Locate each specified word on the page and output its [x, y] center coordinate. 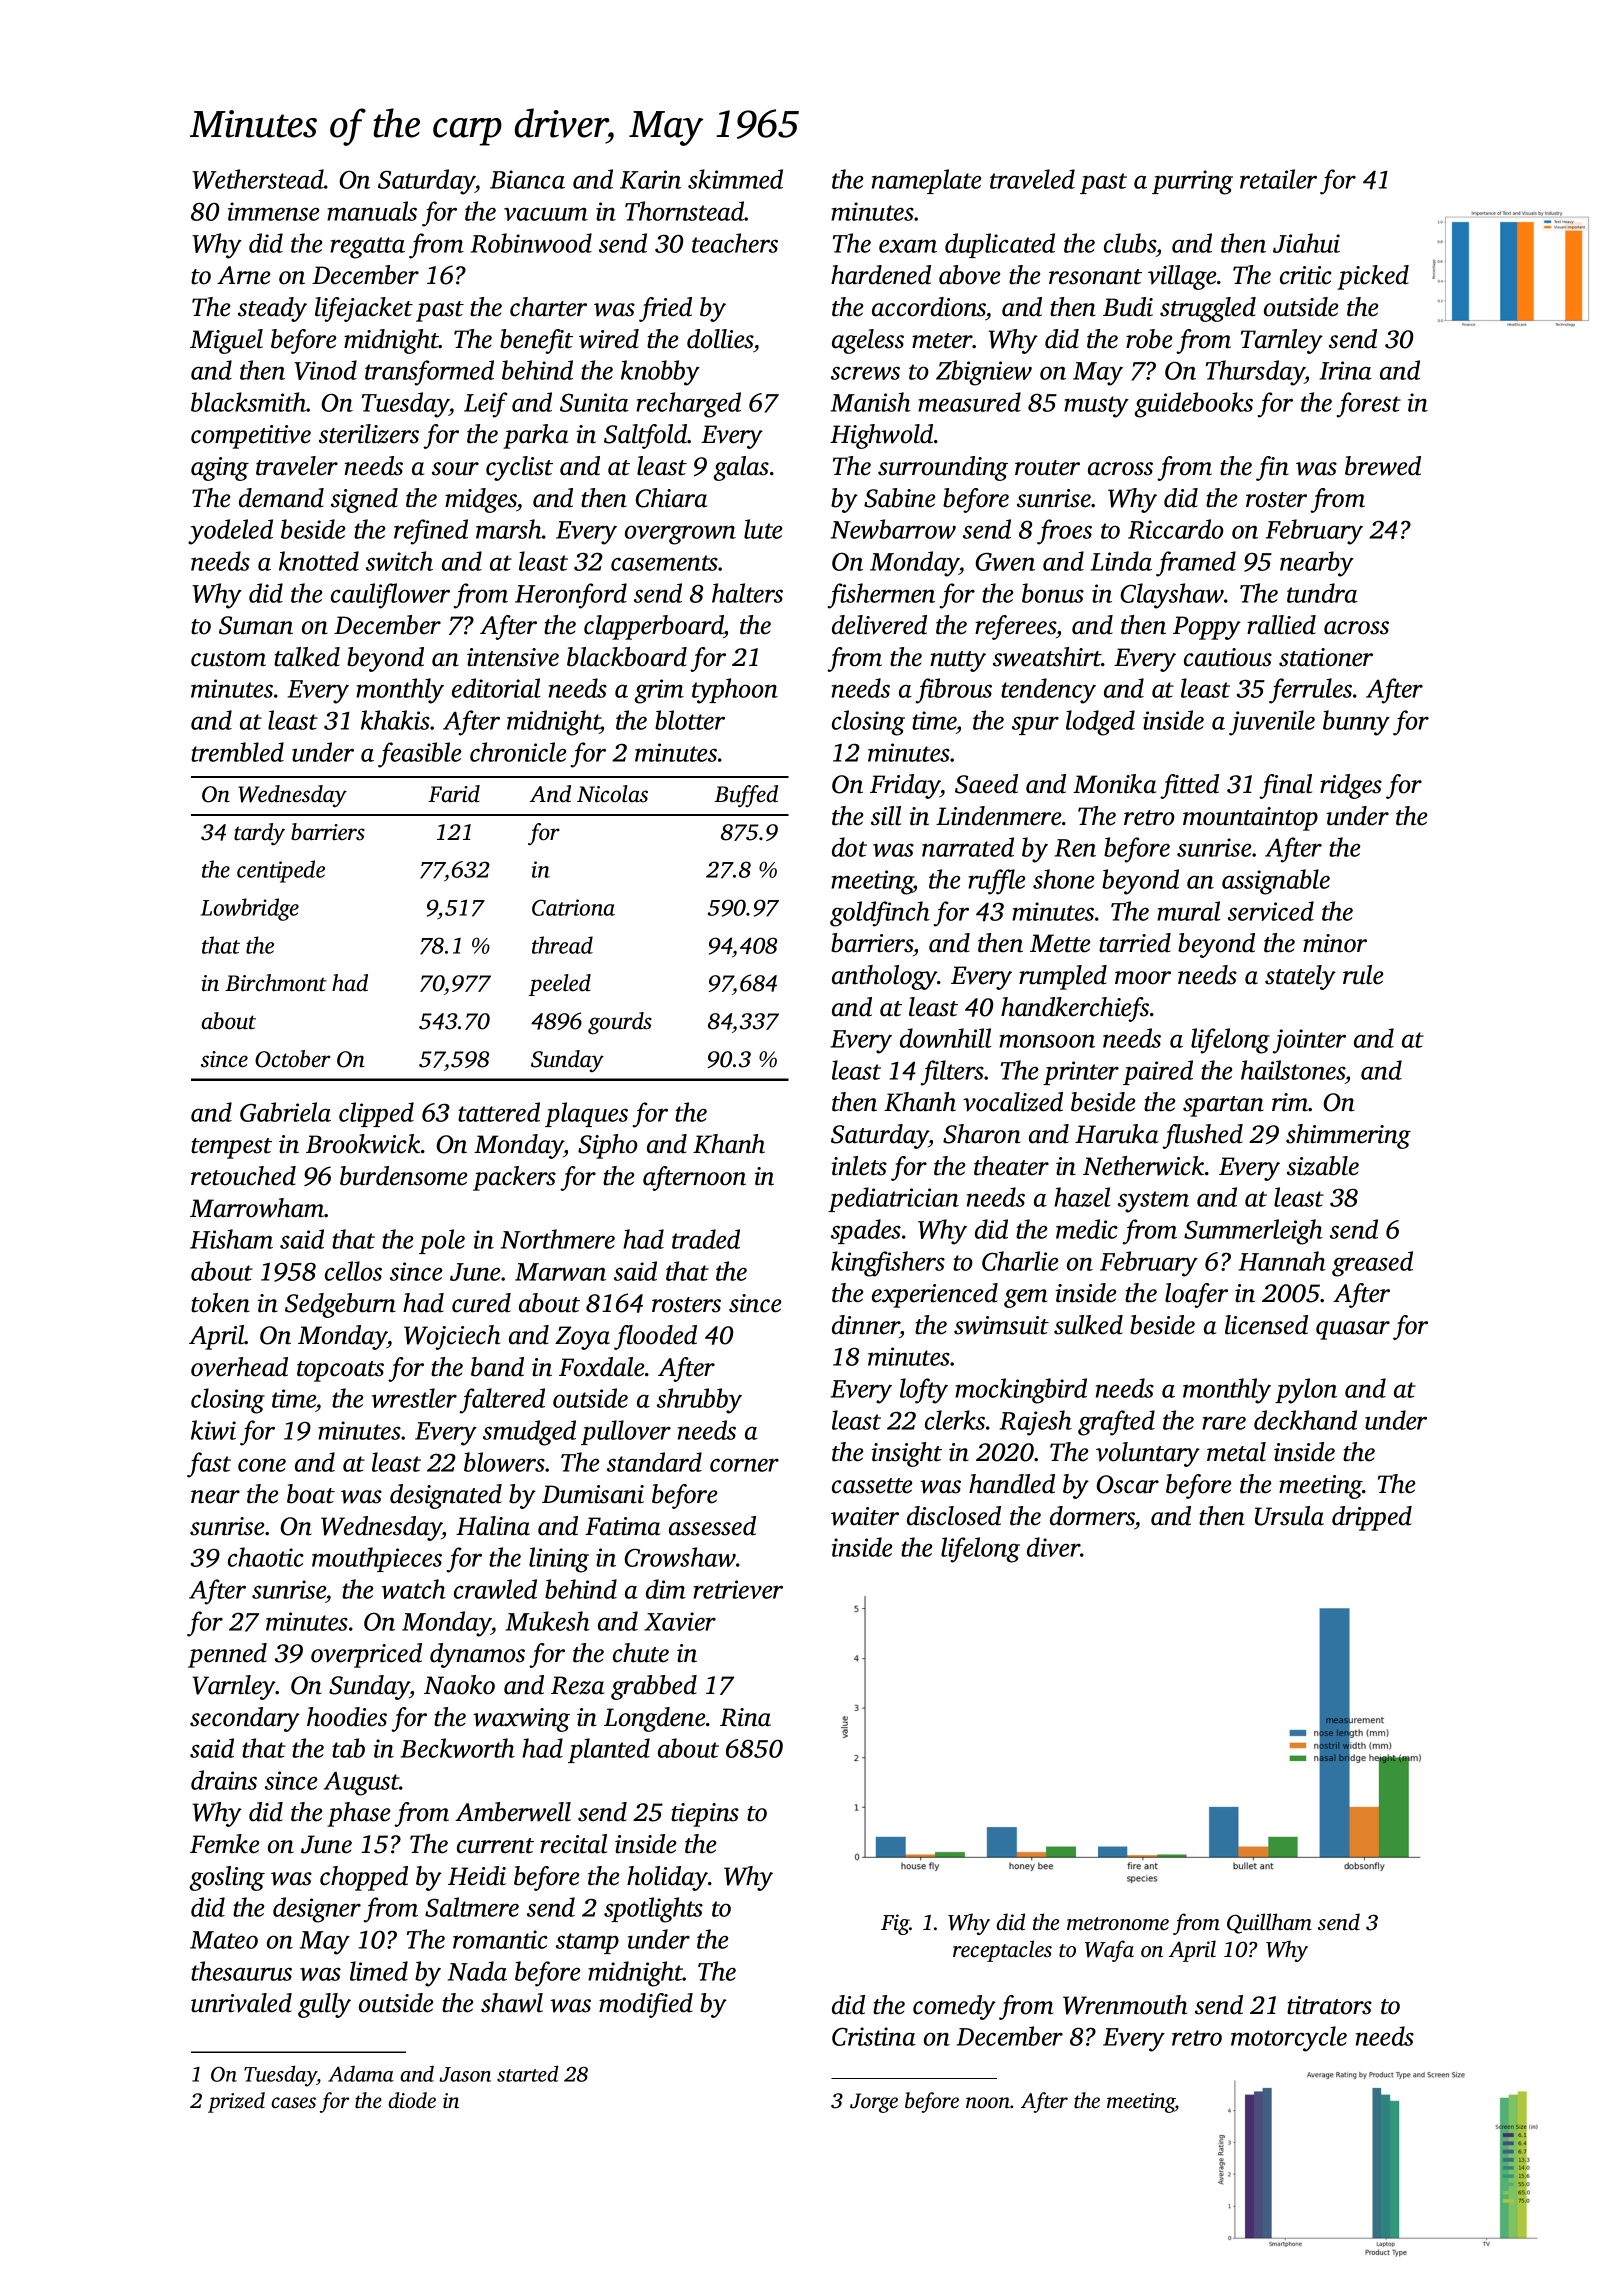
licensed [1266, 1325]
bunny [1356, 723]
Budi [1128, 307]
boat [311, 1494]
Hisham [231, 1239]
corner [744, 1465]
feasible [420, 755]
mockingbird [1021, 1391]
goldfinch [880, 914]
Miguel [226, 341]
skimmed [735, 179]
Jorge [874, 2103]
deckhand [1305, 1420]
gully [324, 2005]
